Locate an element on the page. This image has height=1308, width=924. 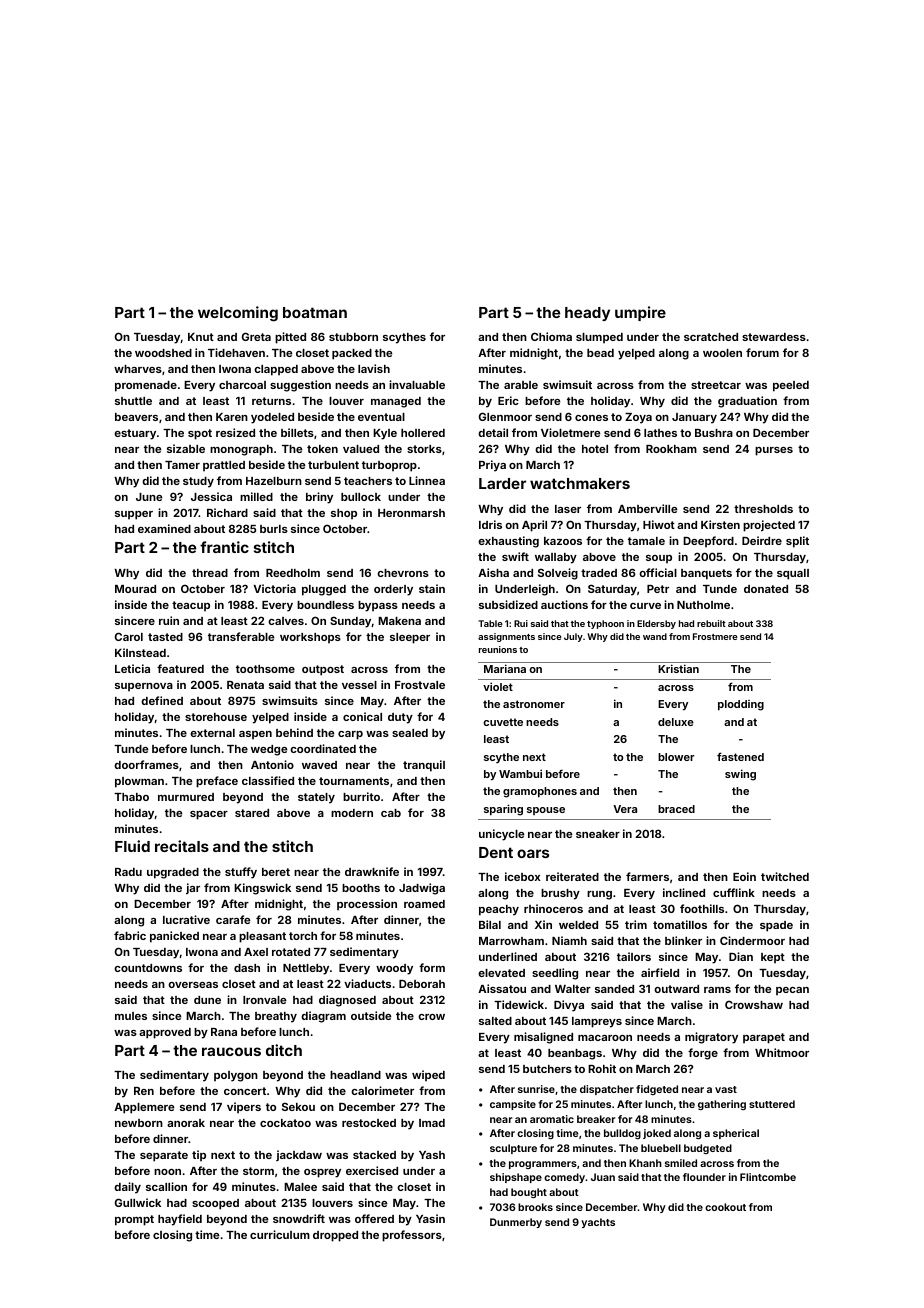
thresholds is located at coordinates (763, 509).
